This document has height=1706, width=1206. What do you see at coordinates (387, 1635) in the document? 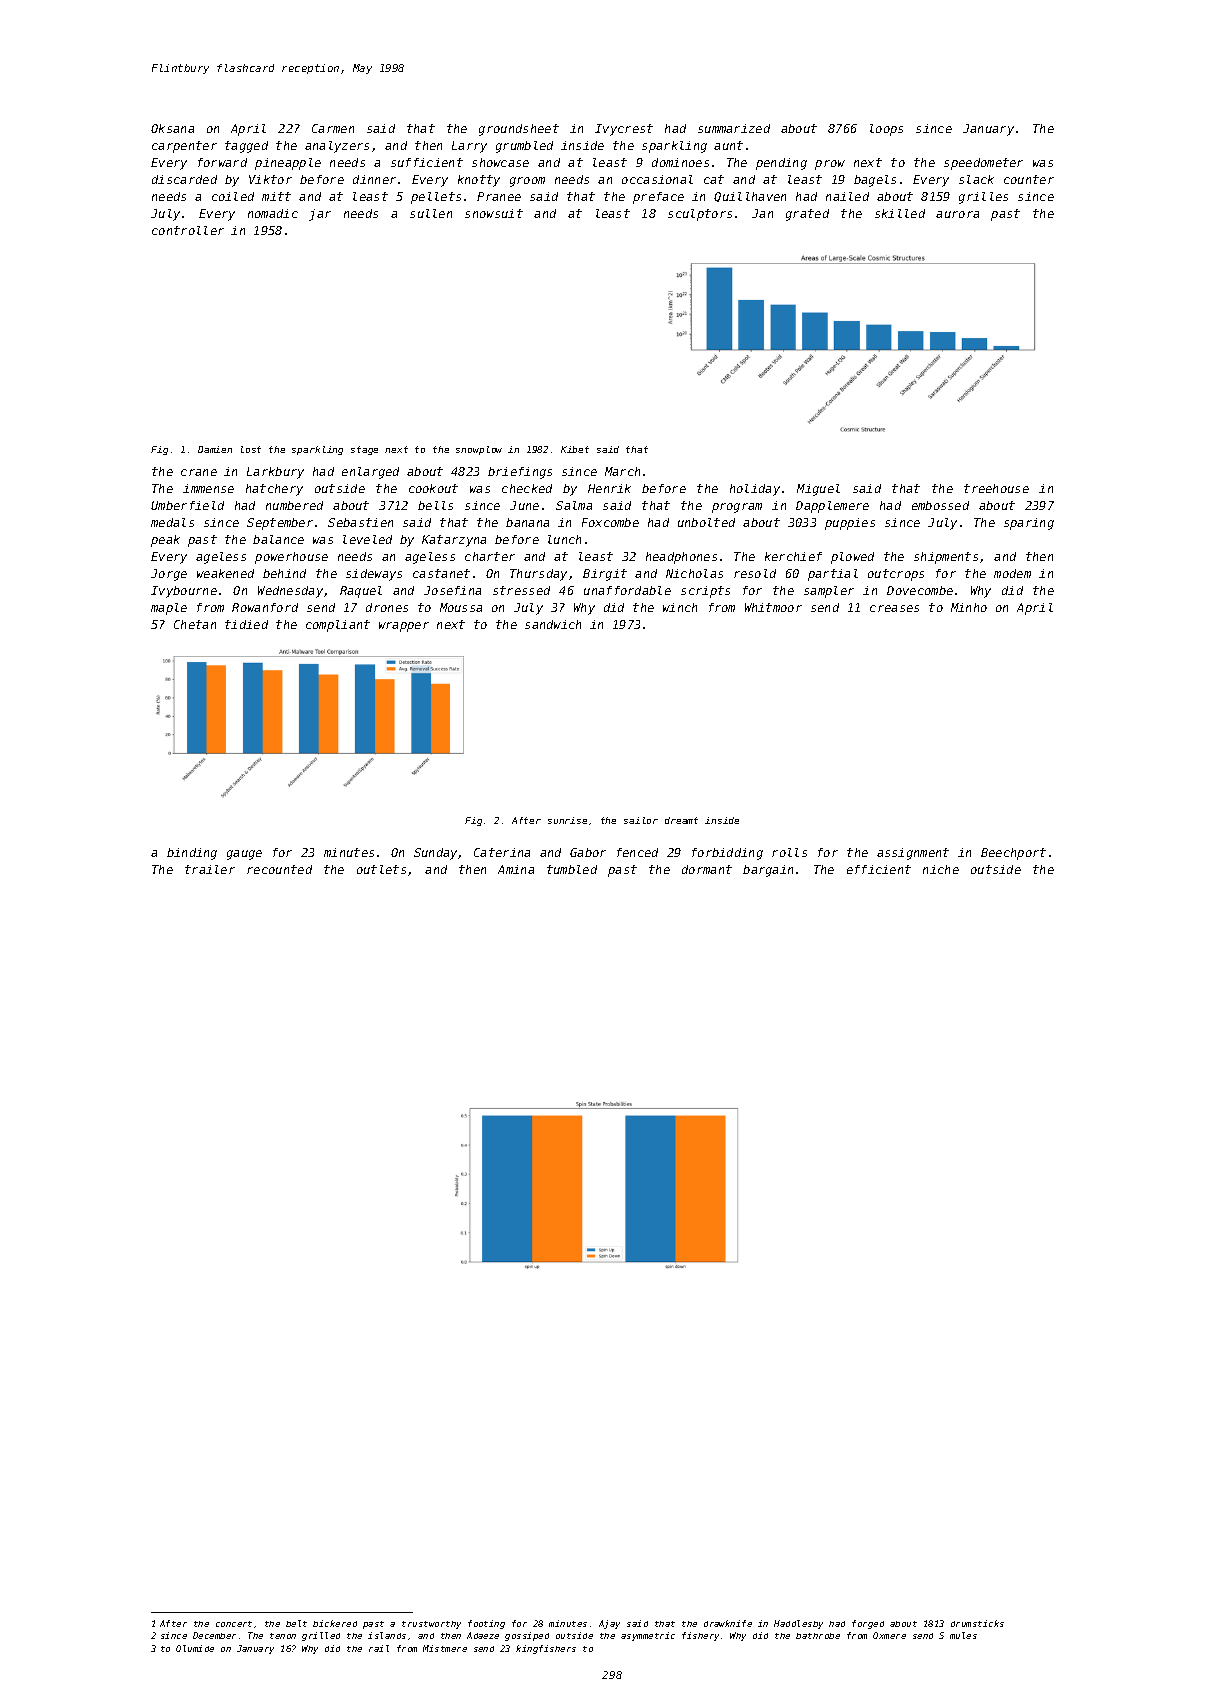
I see `islands` at bounding box center [387, 1635].
